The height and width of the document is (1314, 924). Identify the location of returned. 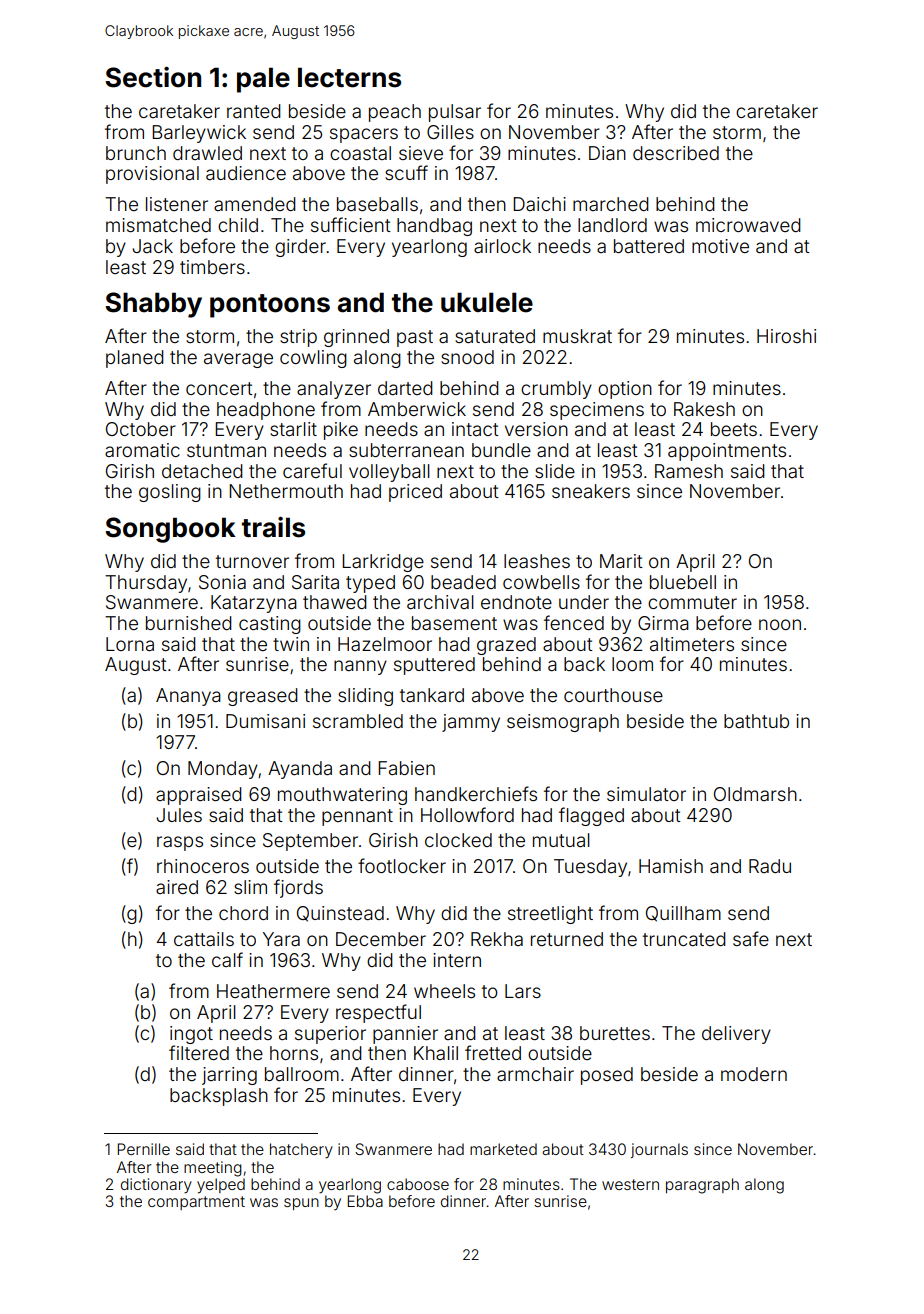
(567, 939).
